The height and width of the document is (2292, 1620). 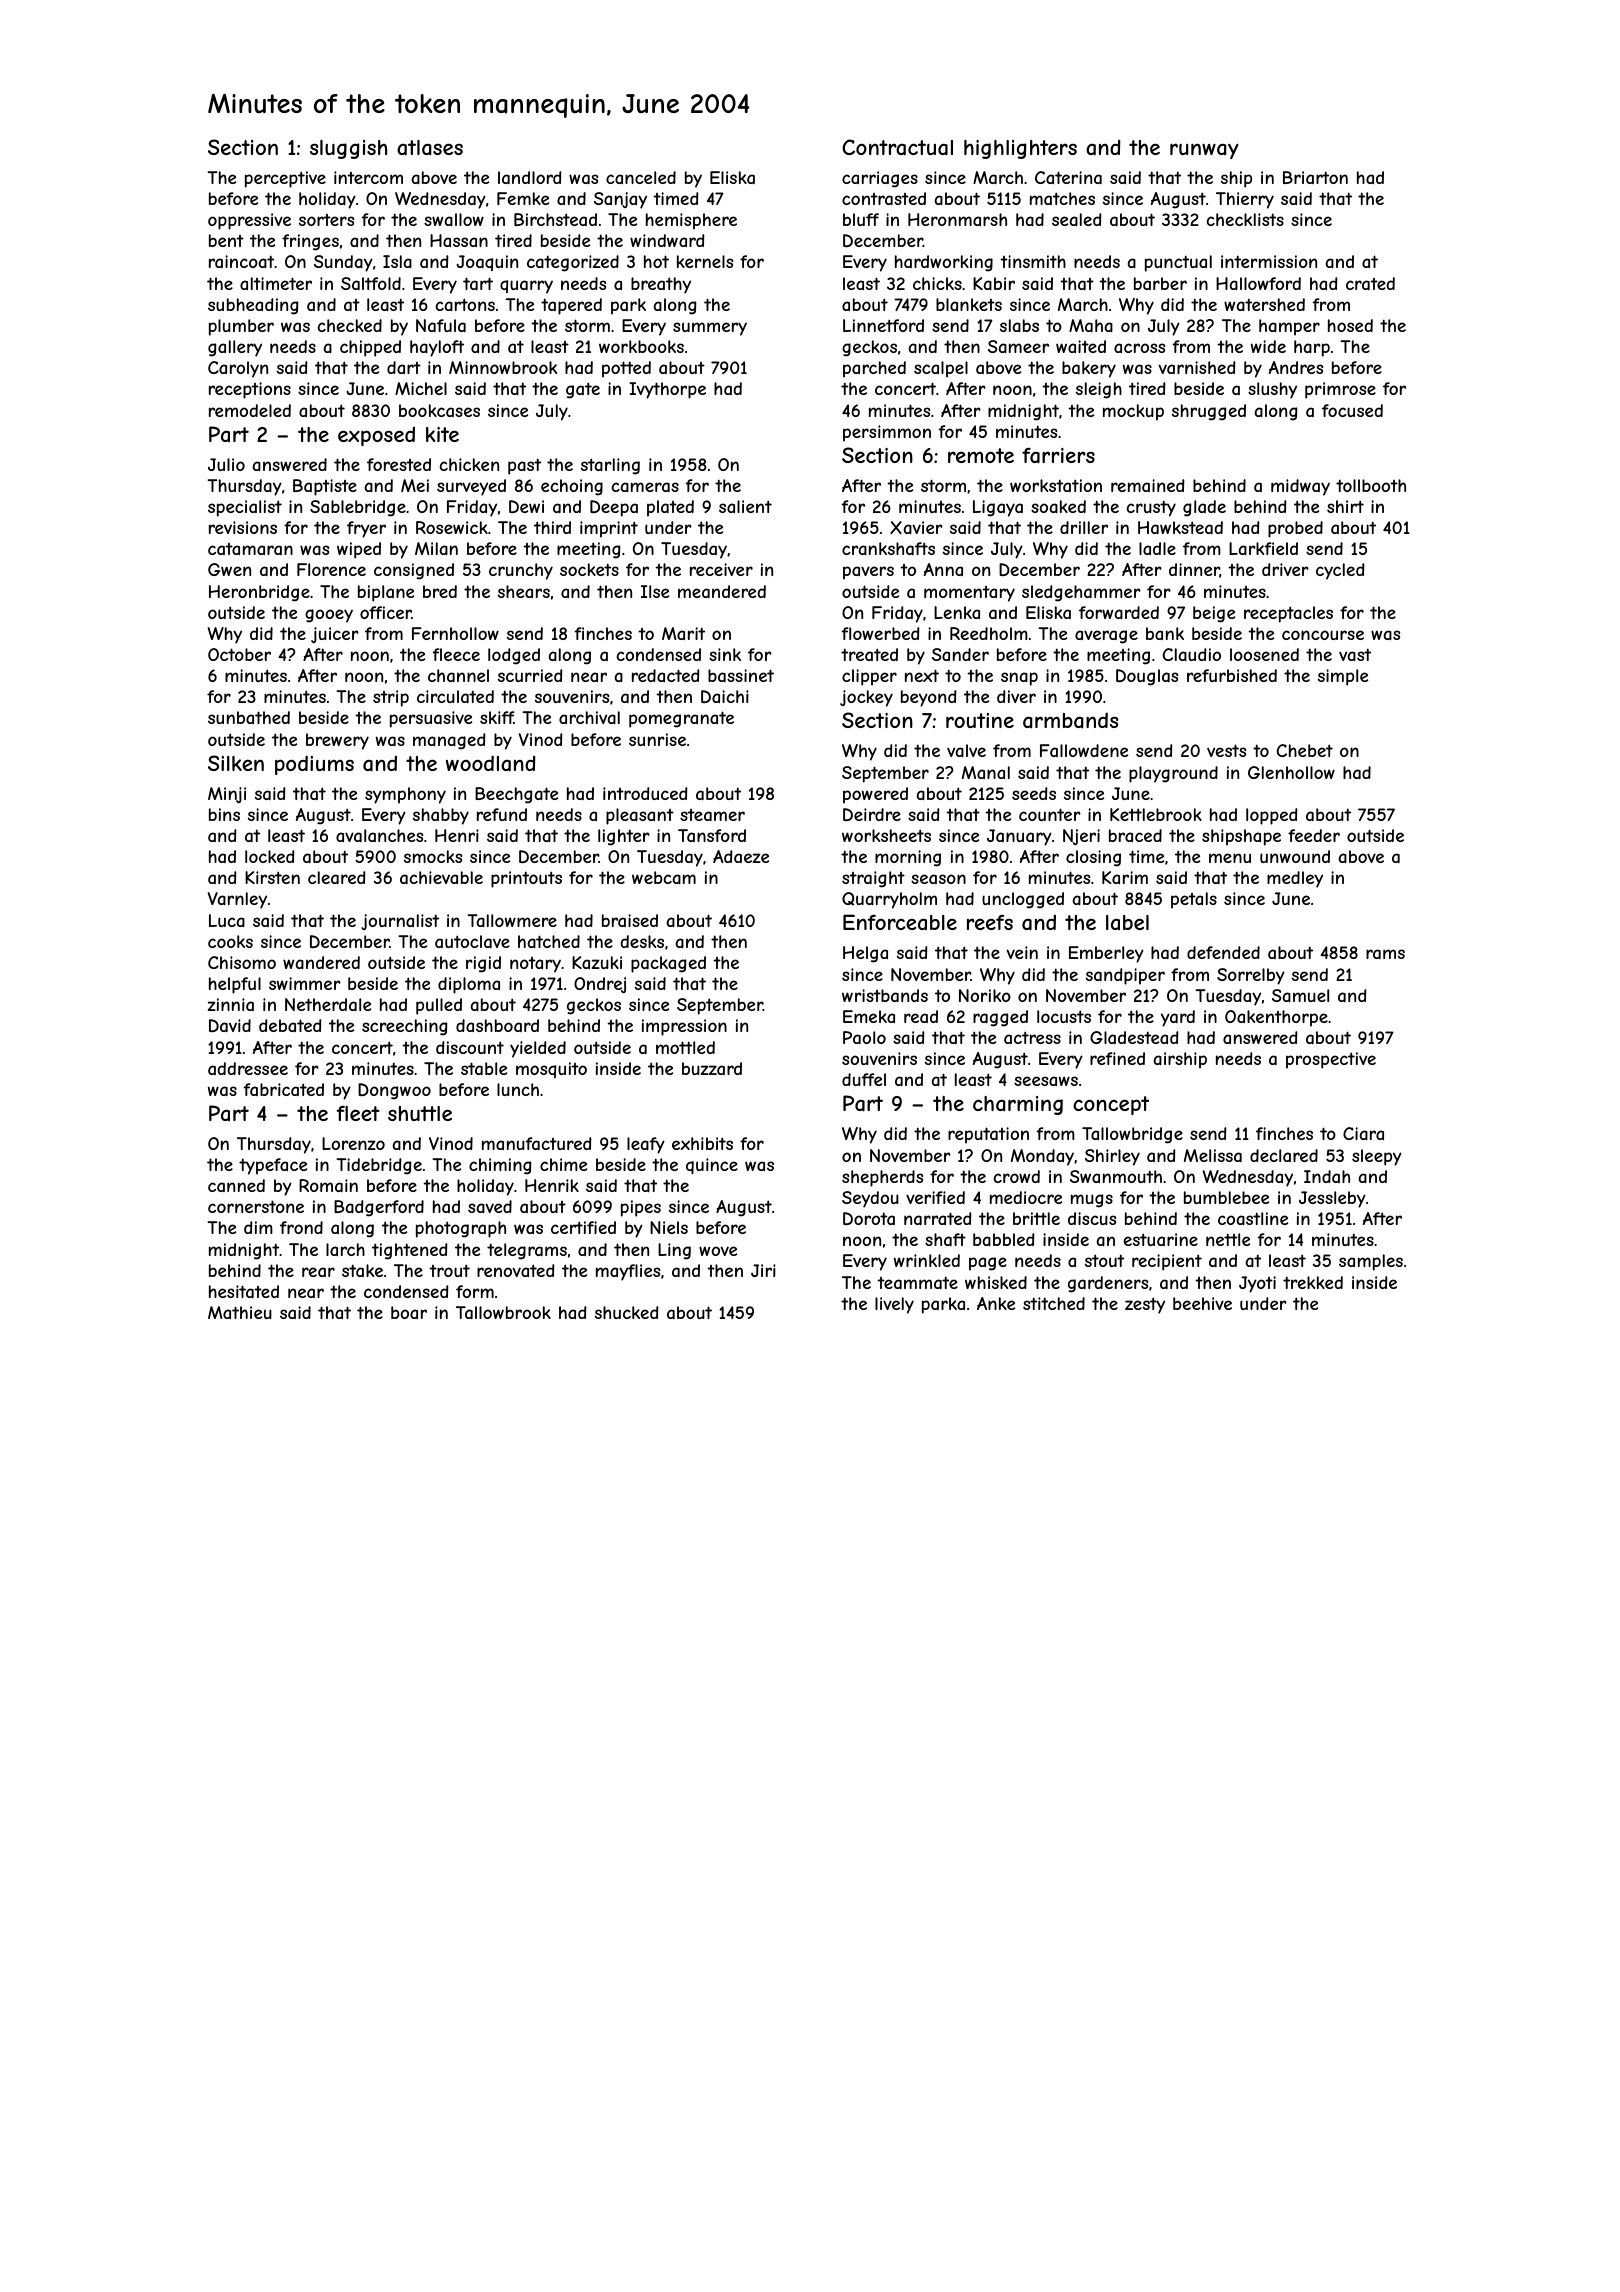 What do you see at coordinates (667, 390) in the document?
I see `Ivythorpe` at bounding box center [667, 390].
